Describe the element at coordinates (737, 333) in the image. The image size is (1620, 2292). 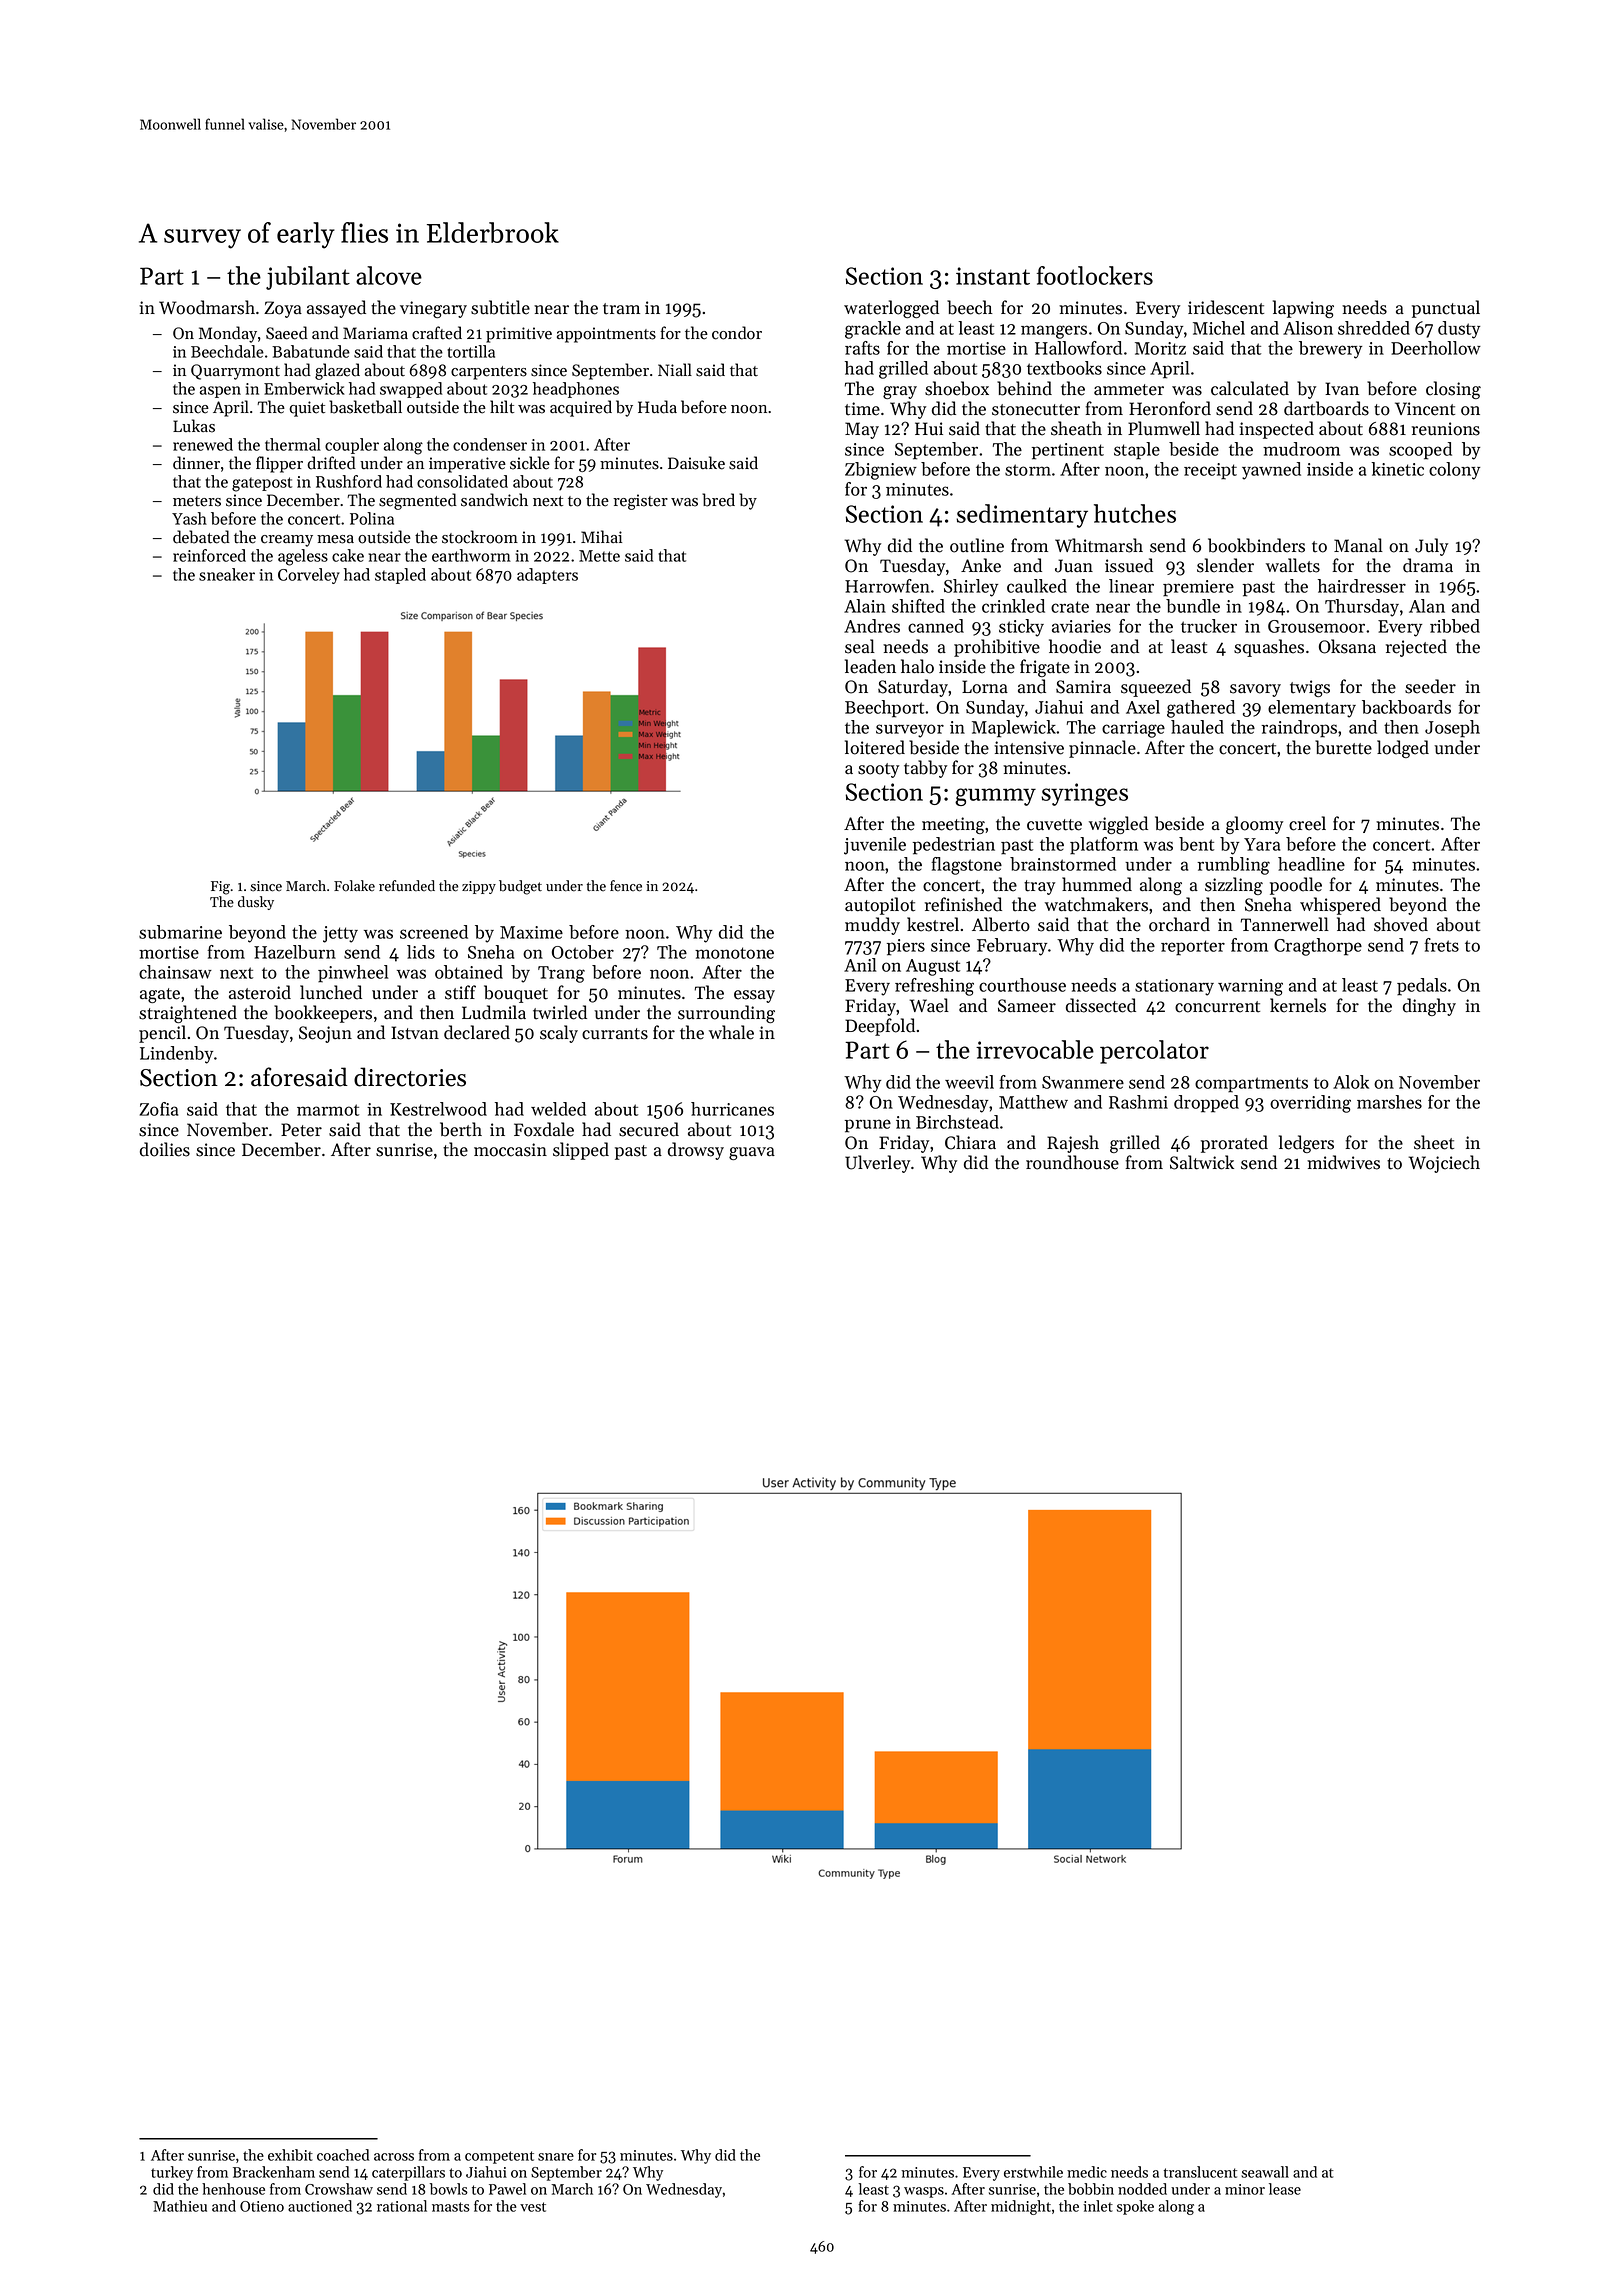
I see `condor` at that location.
